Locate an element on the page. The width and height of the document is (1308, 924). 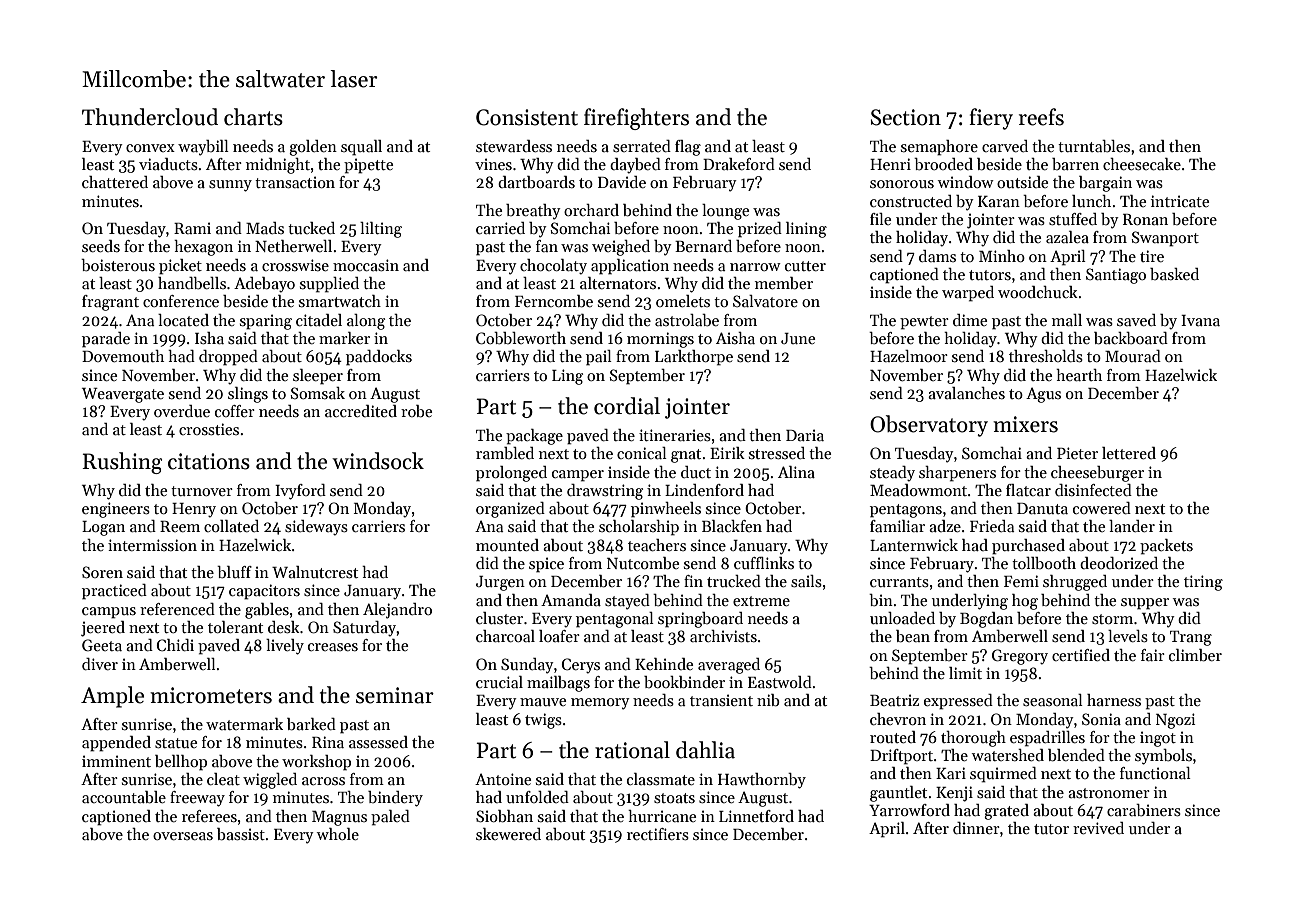
whole is located at coordinates (338, 834).
